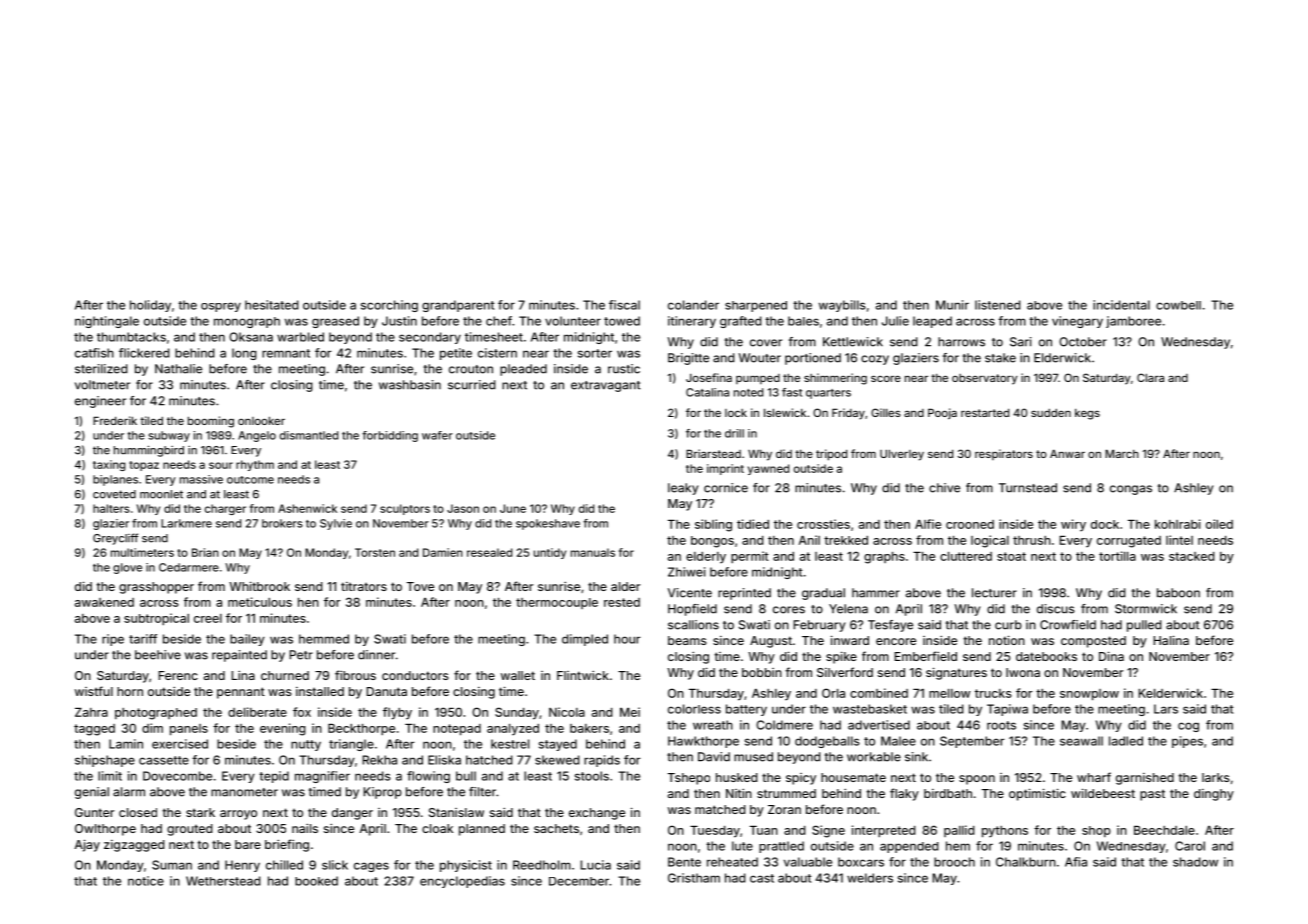 This image has width=1308, height=924. Describe the element at coordinates (282, 523) in the image. I see `brokers` at that location.
